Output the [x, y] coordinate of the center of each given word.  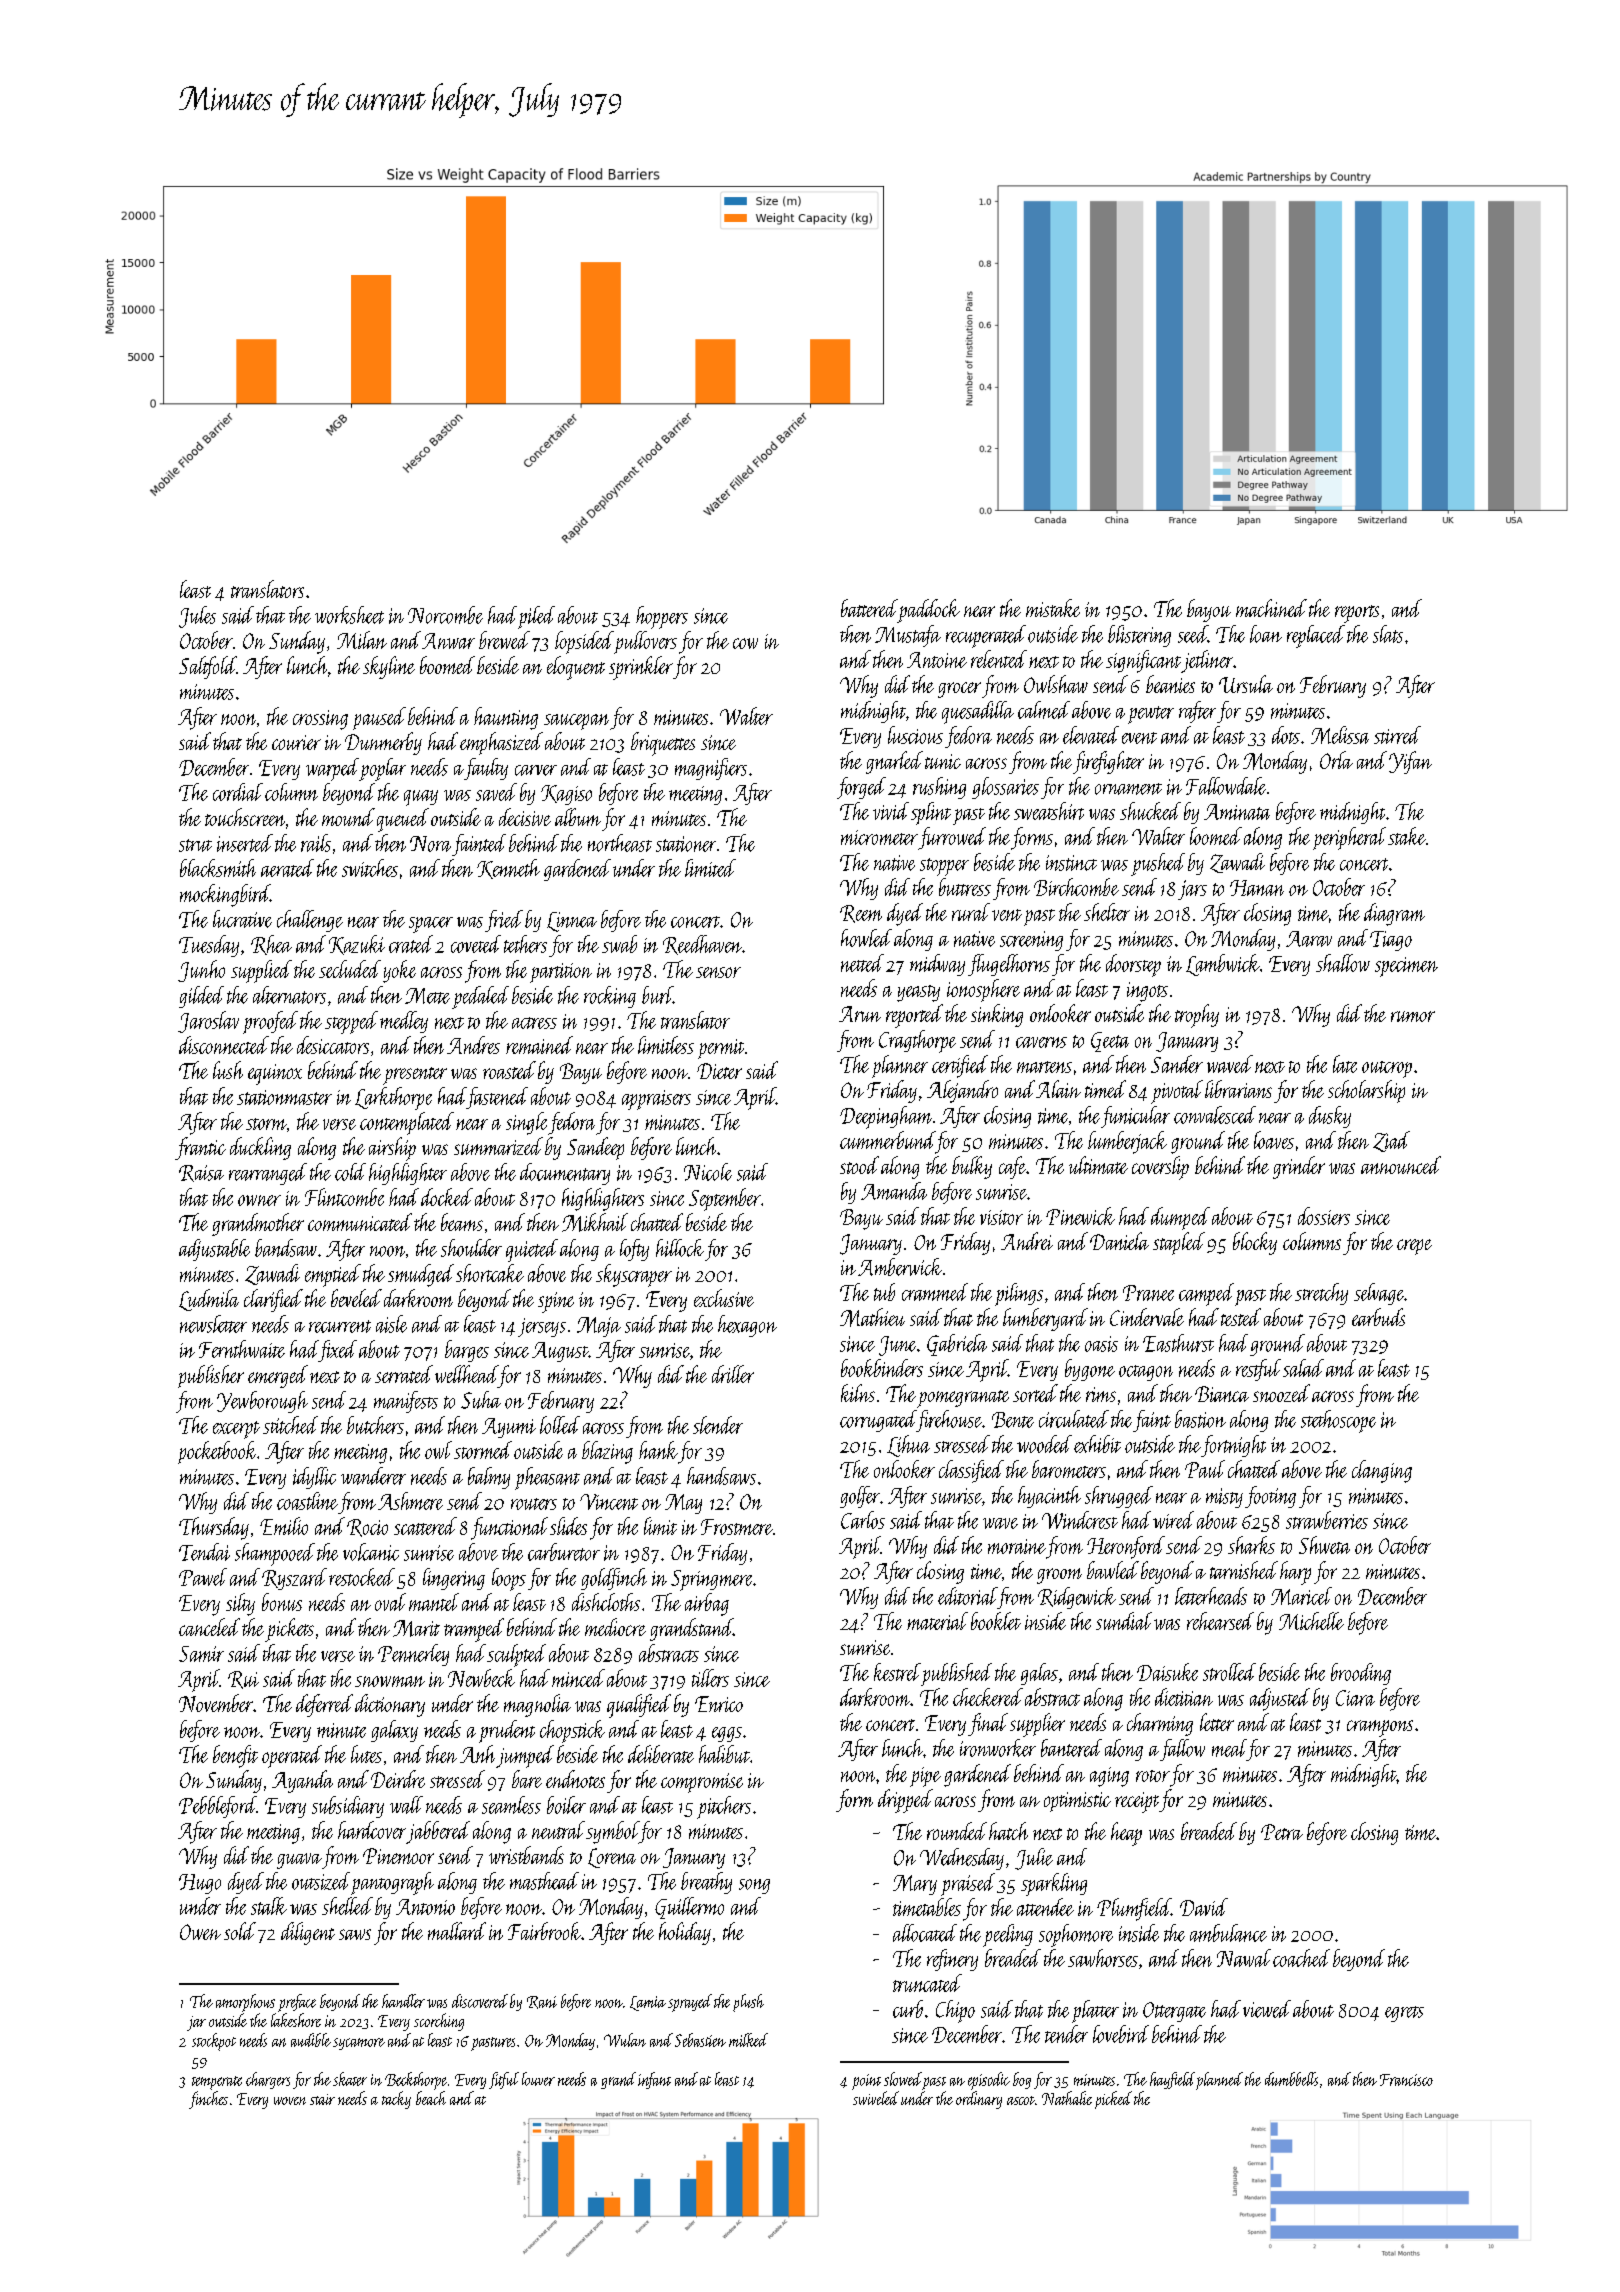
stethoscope [1338, 1421]
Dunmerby [383, 743]
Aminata [1237, 812]
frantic [200, 1148]
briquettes [663, 744]
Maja [599, 1327]
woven [290, 2101]
